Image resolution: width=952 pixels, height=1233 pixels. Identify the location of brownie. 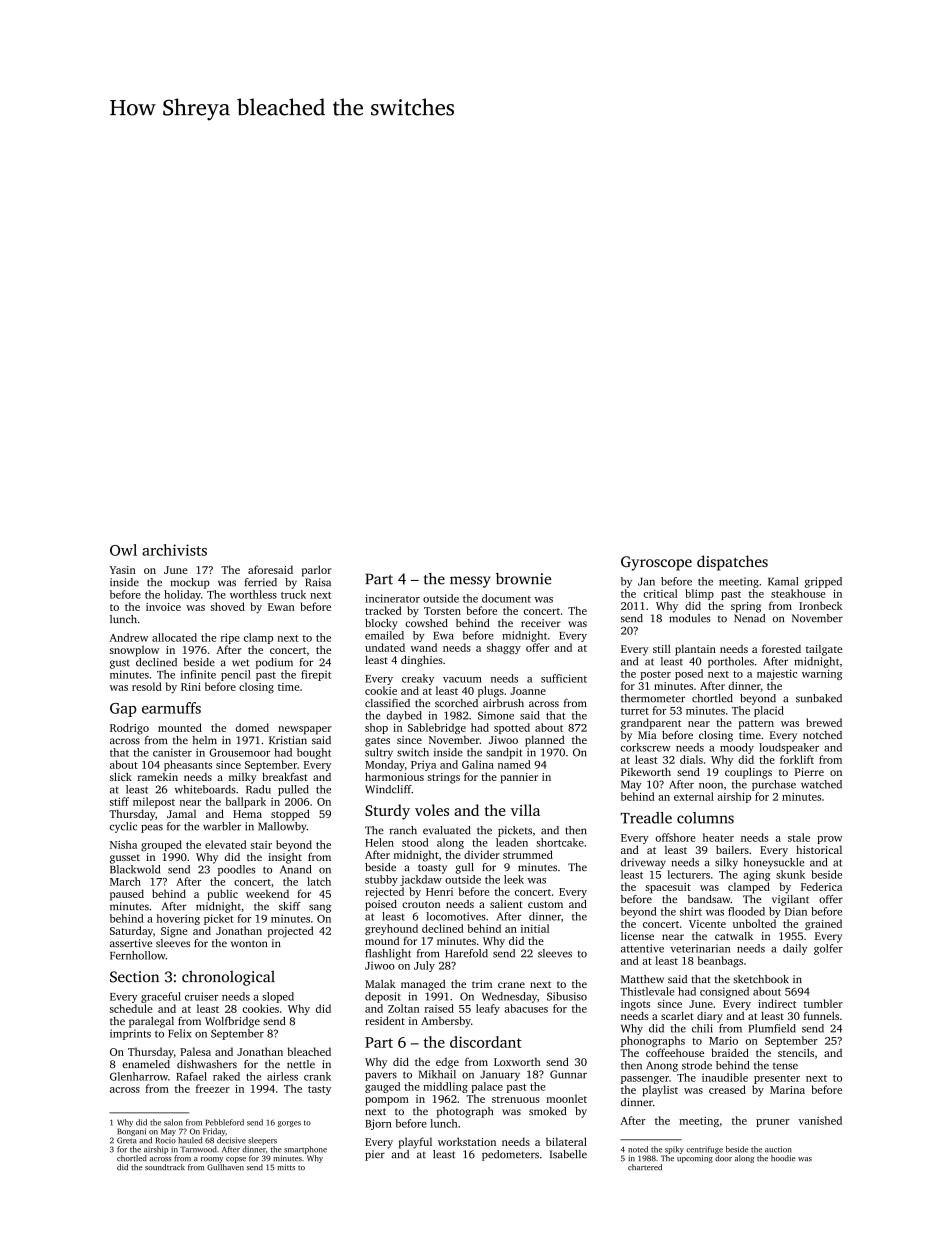
(523, 579).
